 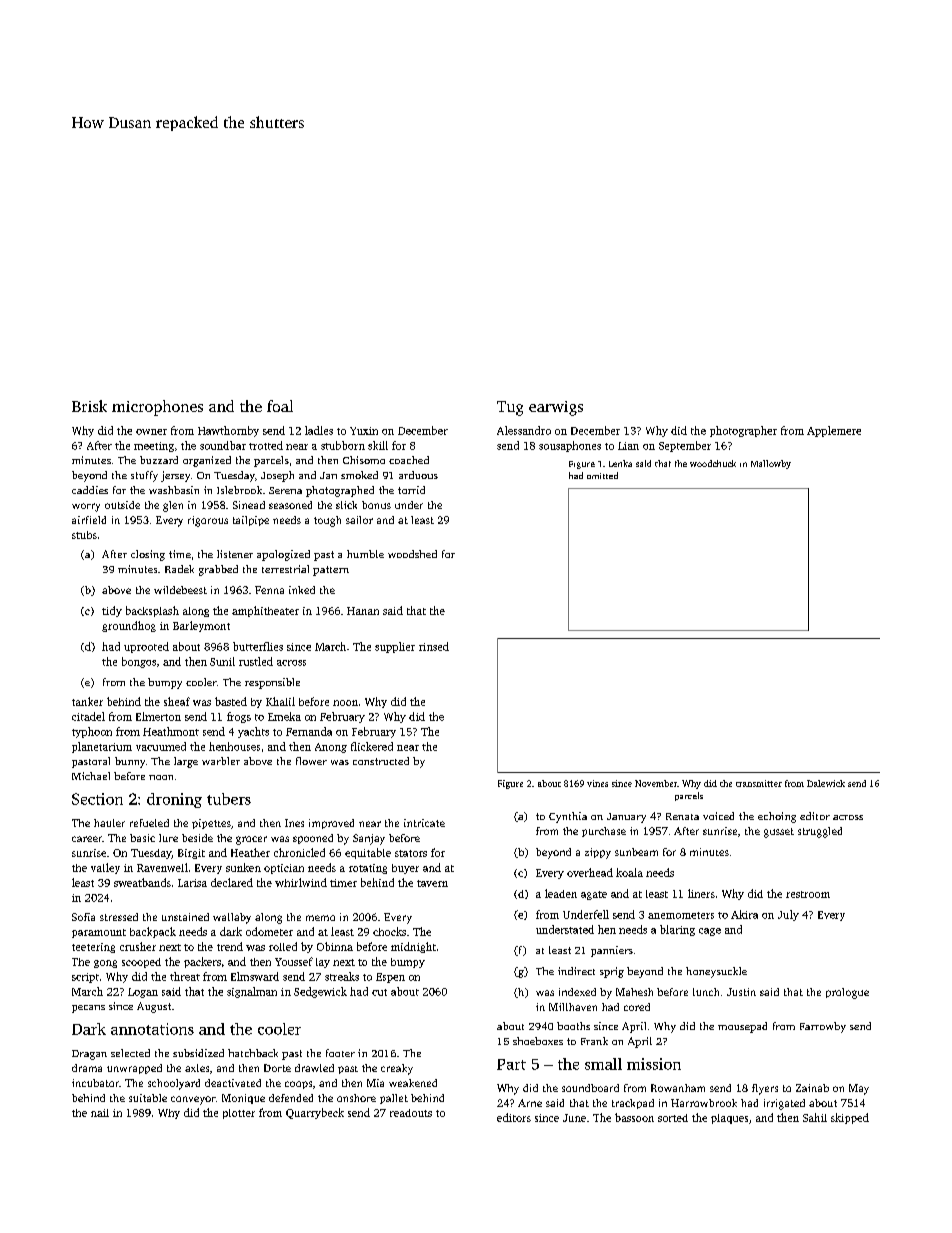 What do you see at coordinates (510, 408) in the screenshot?
I see `Tug` at bounding box center [510, 408].
